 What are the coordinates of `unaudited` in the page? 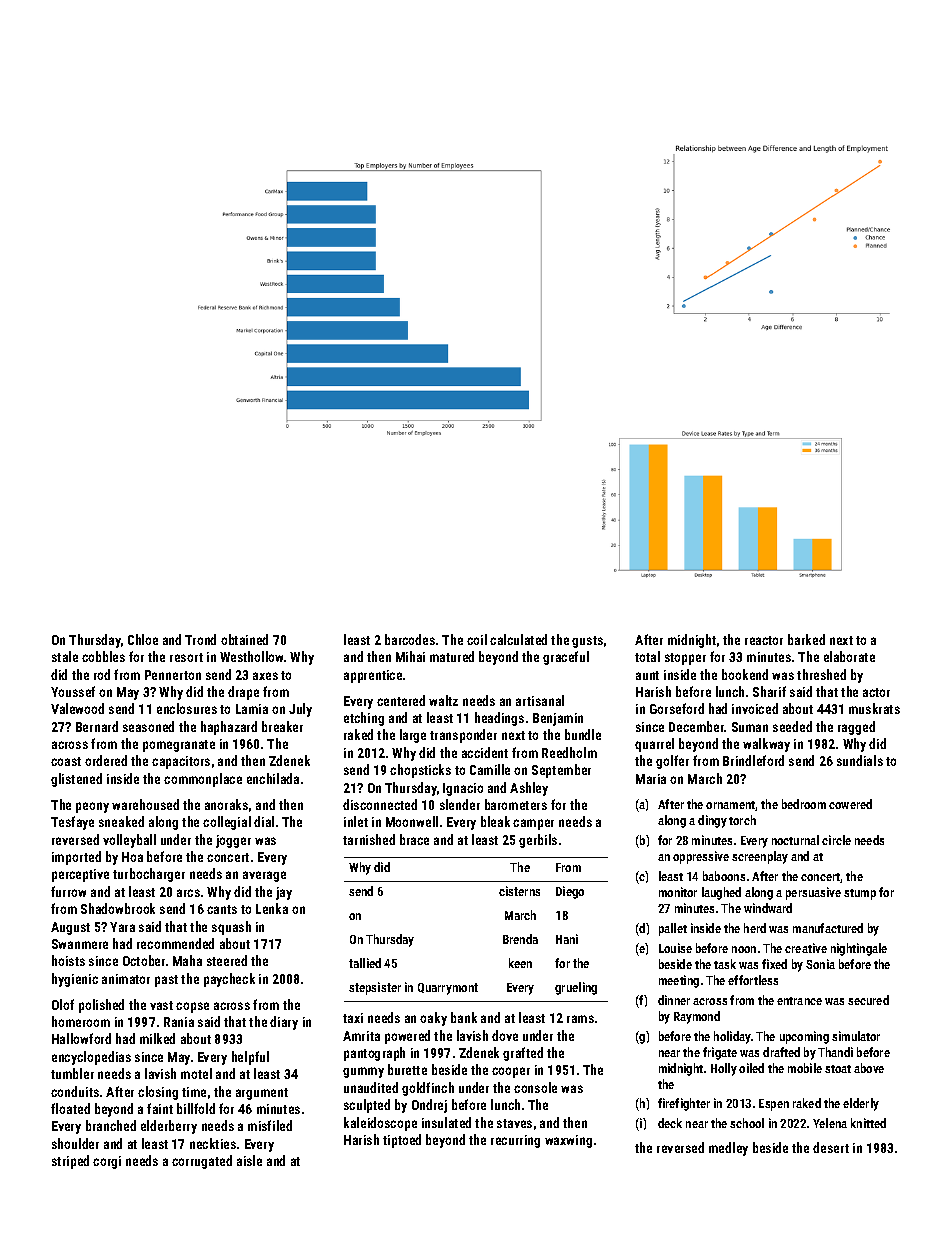 It's located at (371, 1087).
